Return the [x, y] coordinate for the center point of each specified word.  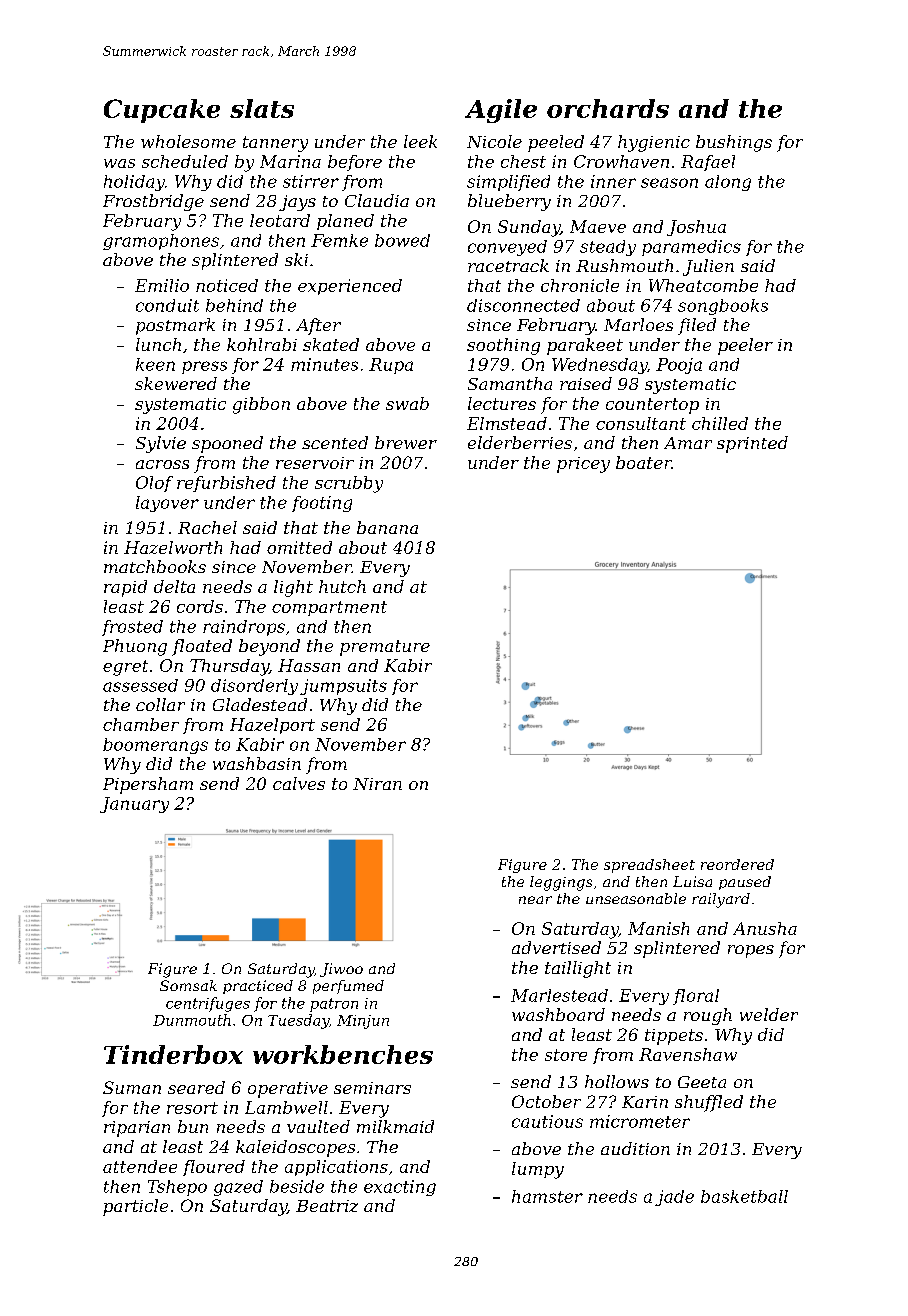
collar [160, 704]
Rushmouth [624, 265]
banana [387, 527]
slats [262, 108]
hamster [547, 1196]
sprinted [752, 444]
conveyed [507, 248]
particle [135, 1207]
